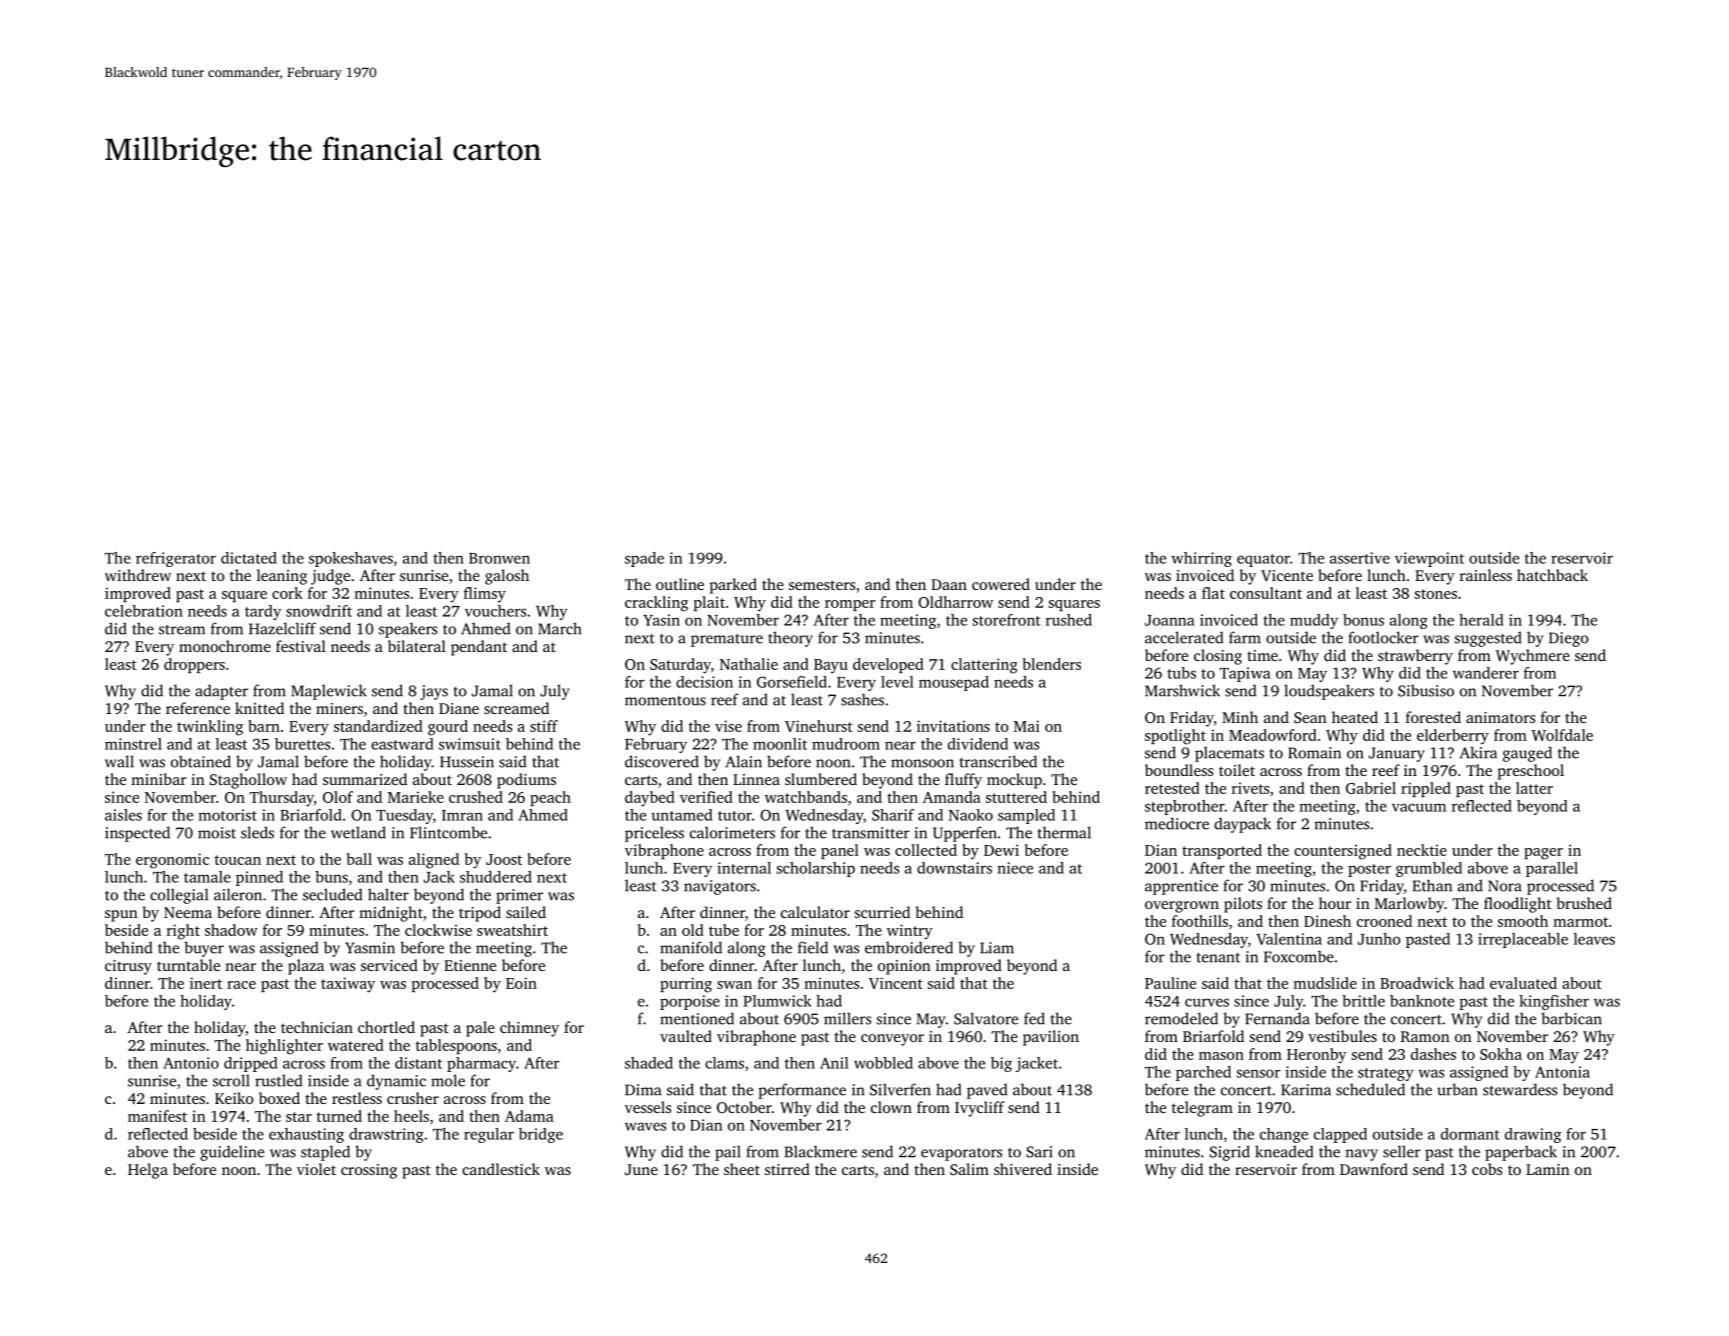  Describe the element at coordinates (302, 744) in the page. I see `burettes` at that location.
